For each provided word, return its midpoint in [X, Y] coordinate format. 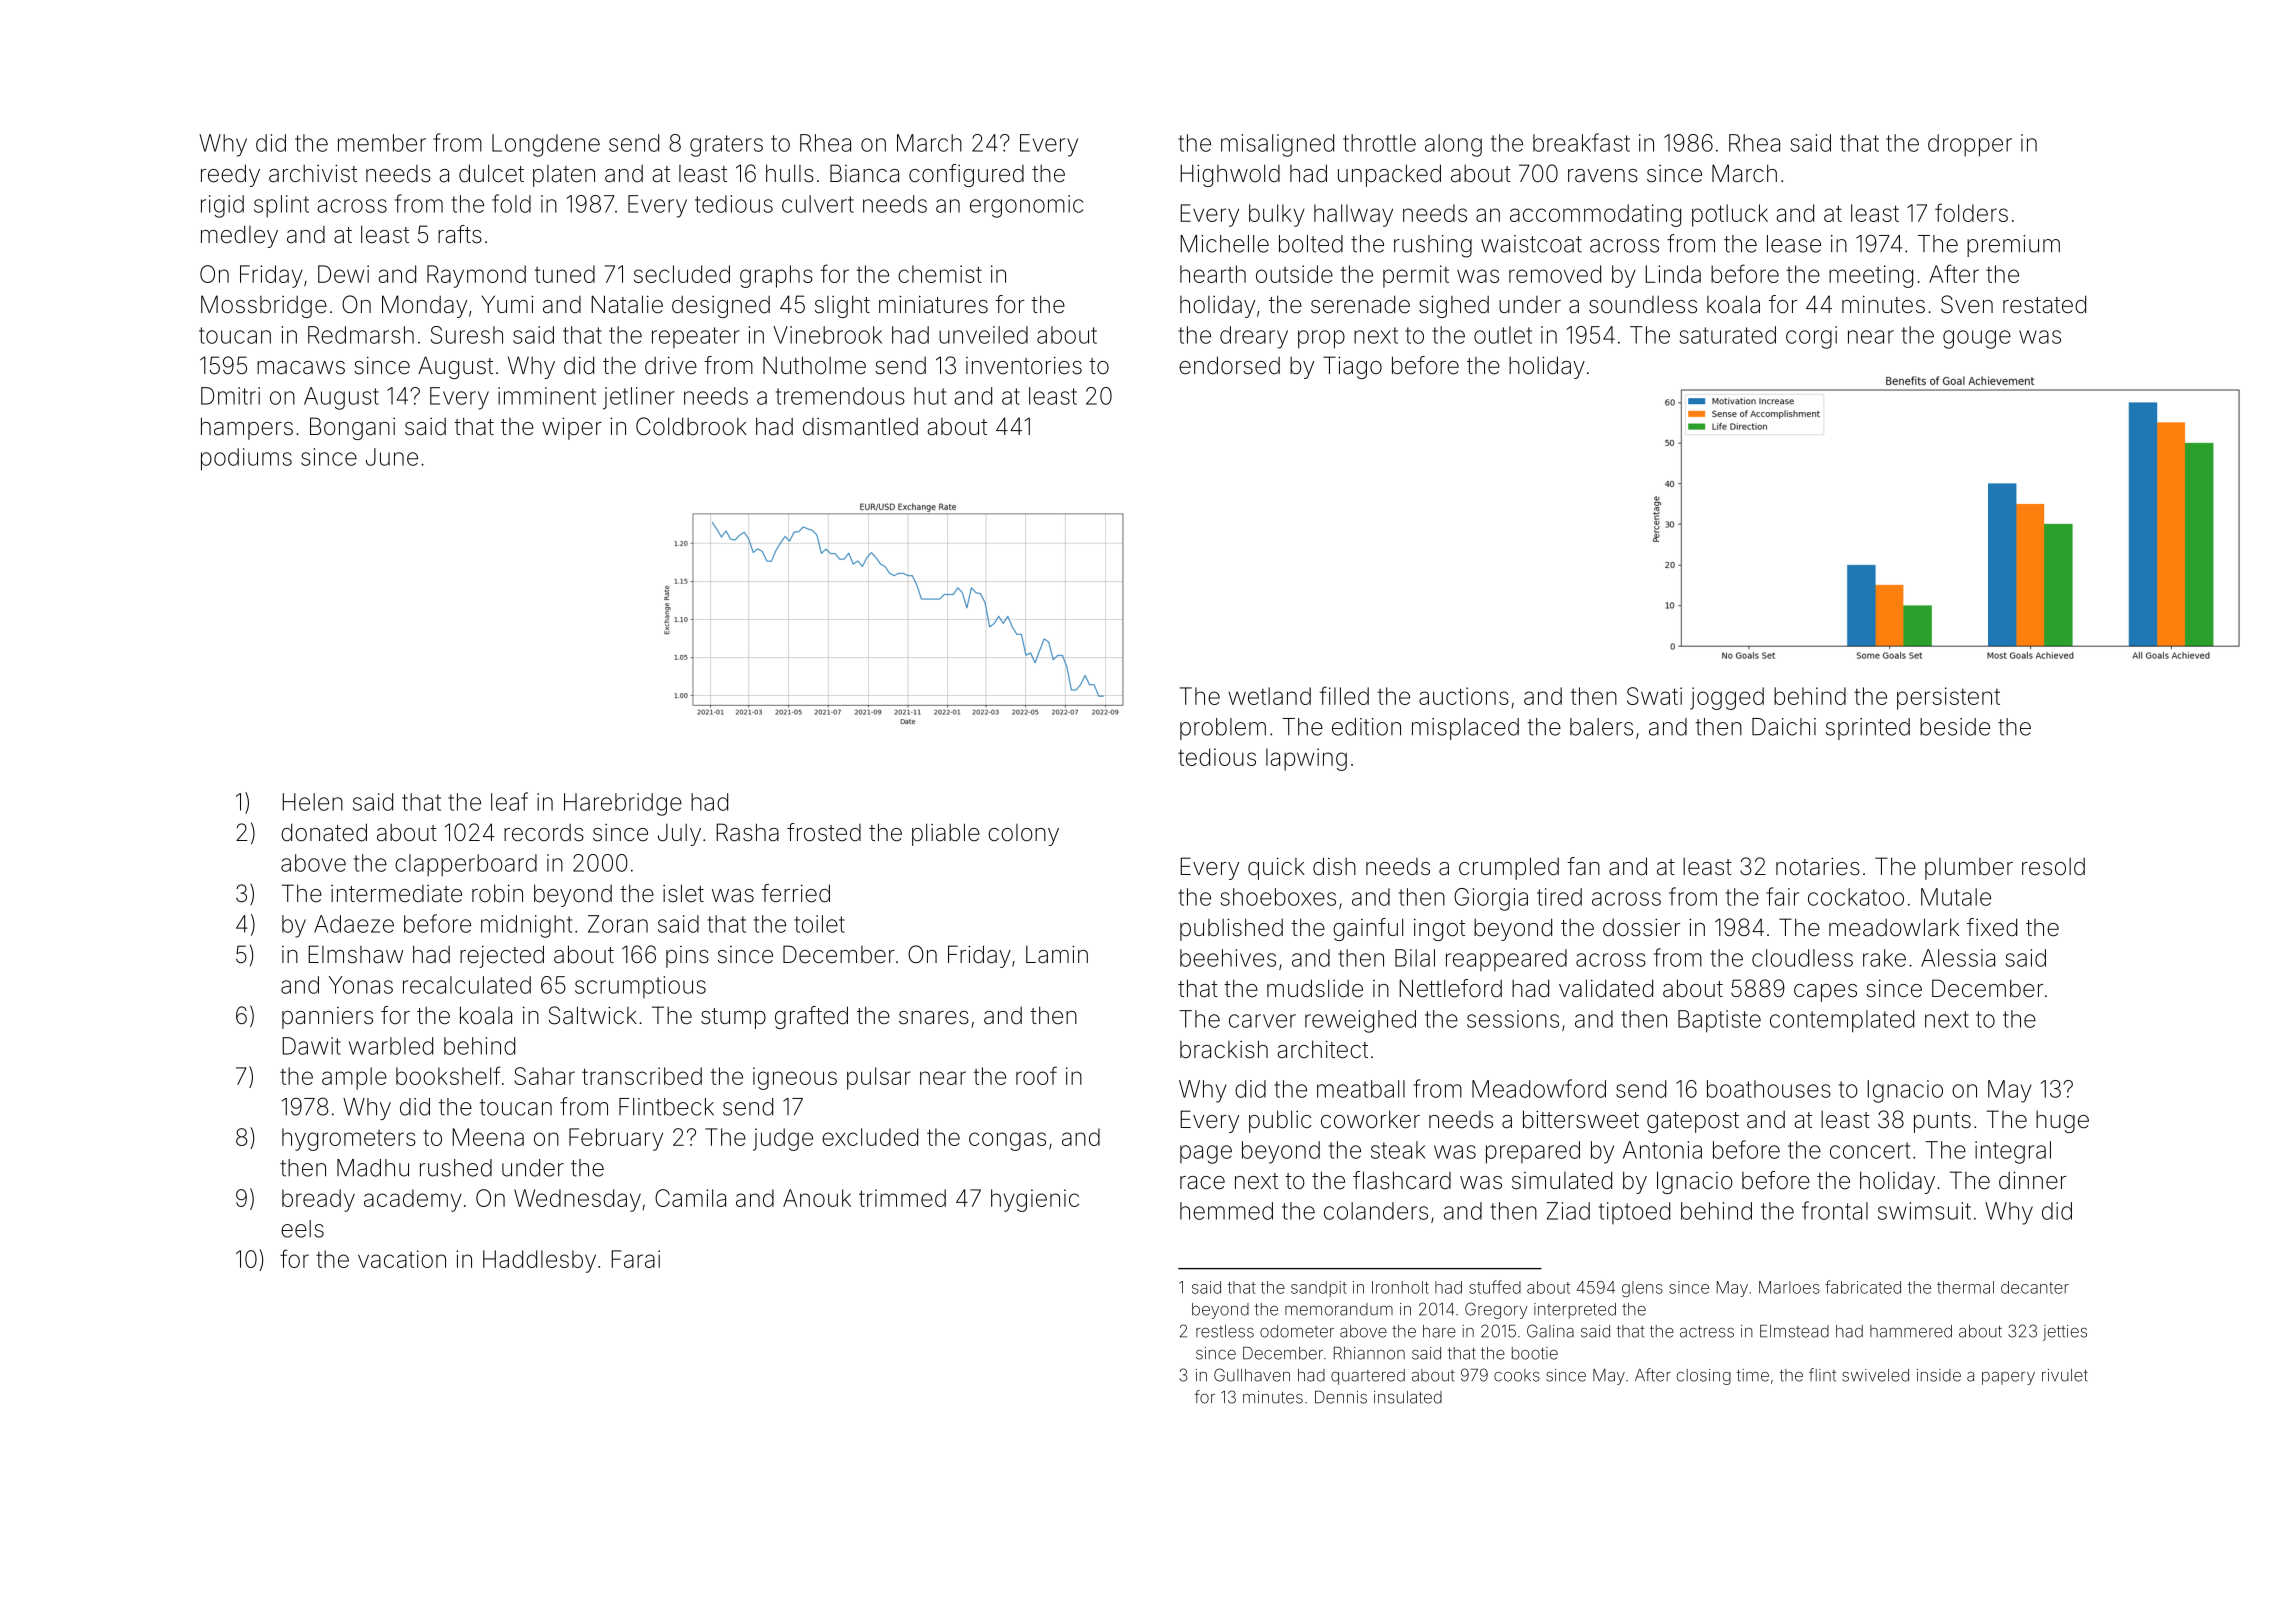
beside [1955, 727]
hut [930, 396]
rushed [456, 1168]
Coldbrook [691, 426]
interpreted [1575, 1311]
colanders [1376, 1211]
